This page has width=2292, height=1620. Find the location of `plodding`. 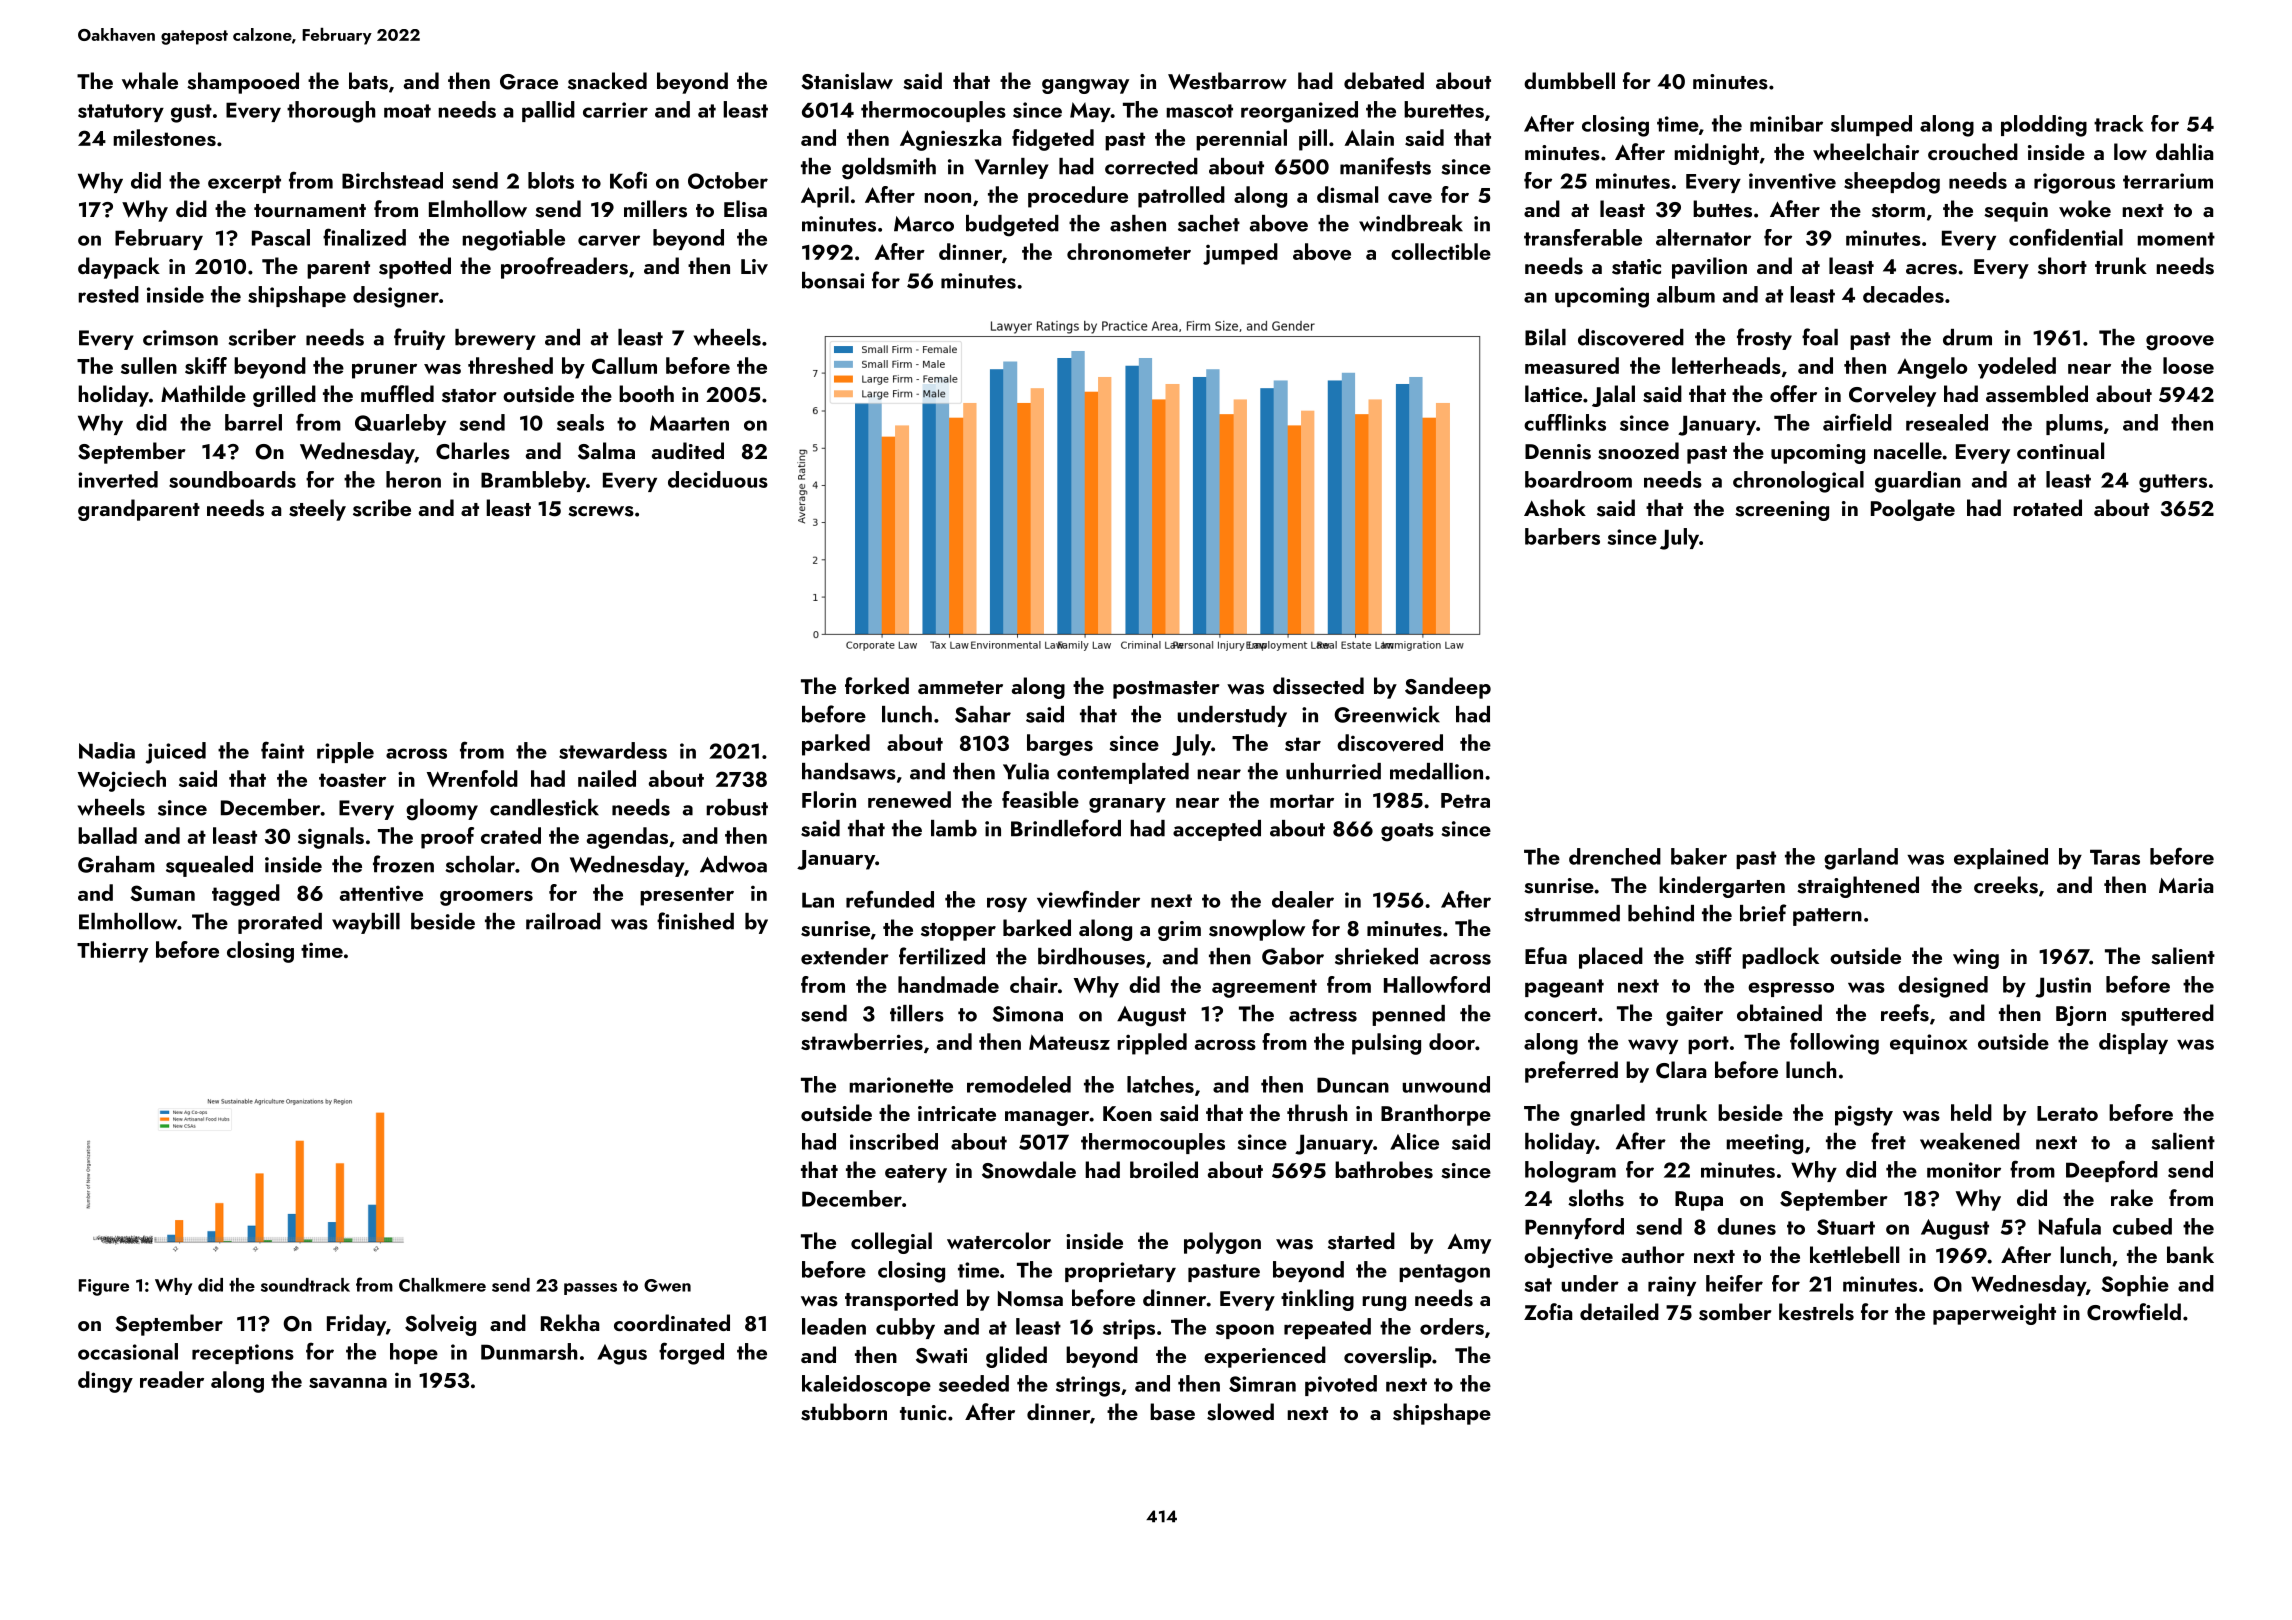

plodding is located at coordinates (2044, 126).
